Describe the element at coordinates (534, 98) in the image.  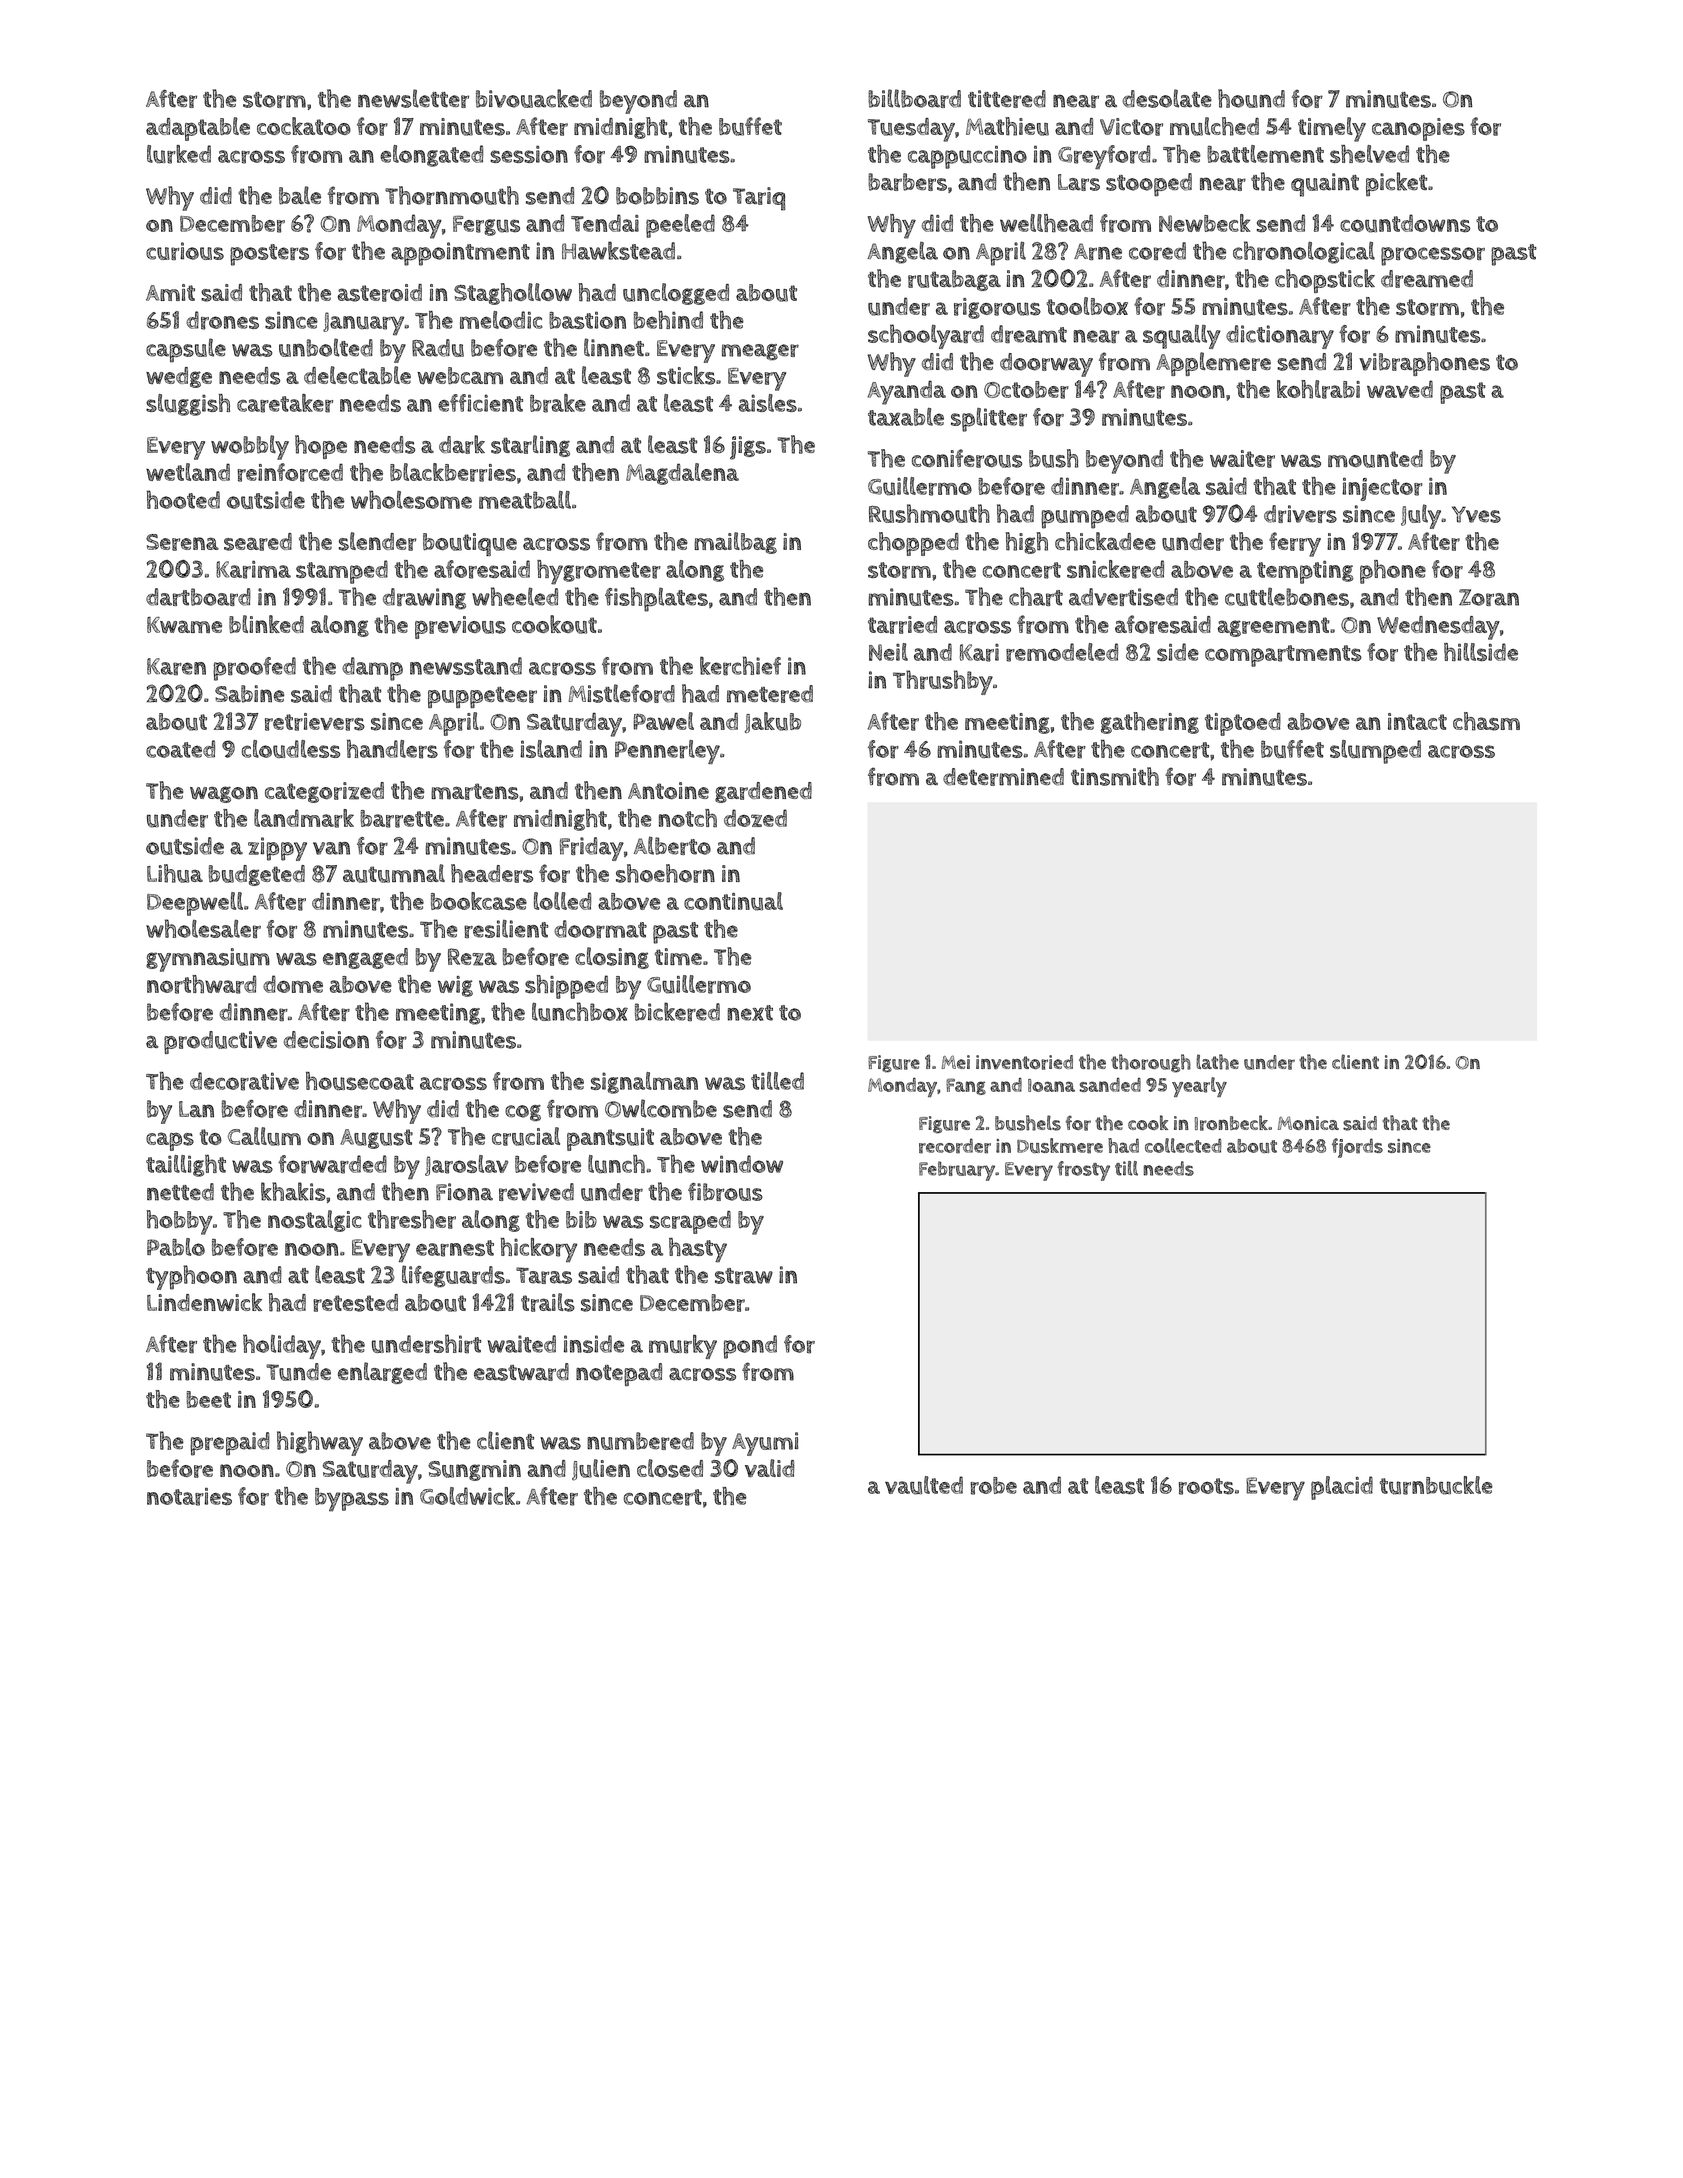
I see `bivouacked` at that location.
